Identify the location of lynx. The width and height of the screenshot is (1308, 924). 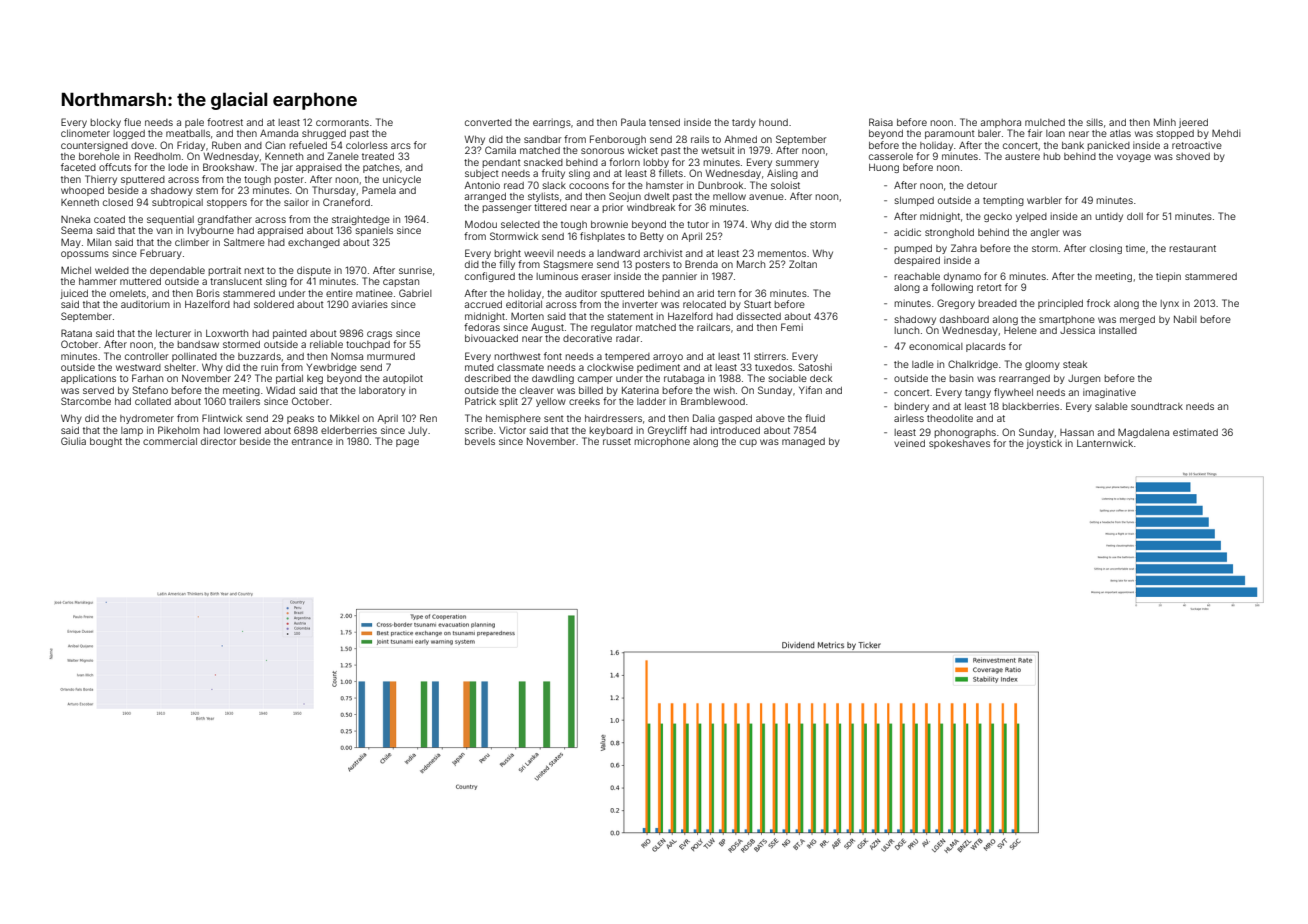
(1169, 304).
